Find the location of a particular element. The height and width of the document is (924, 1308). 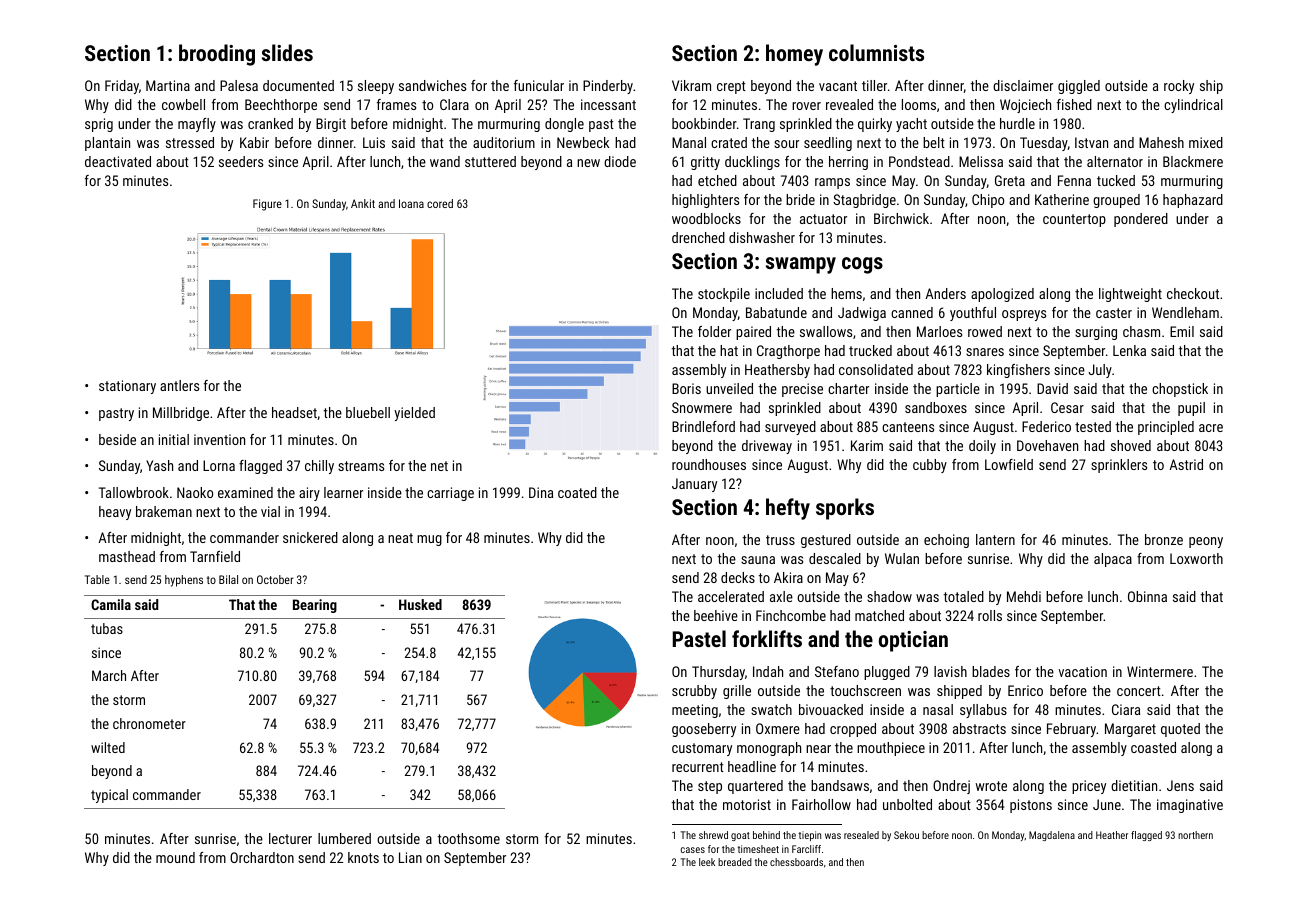

bookbinder is located at coordinates (704, 123).
